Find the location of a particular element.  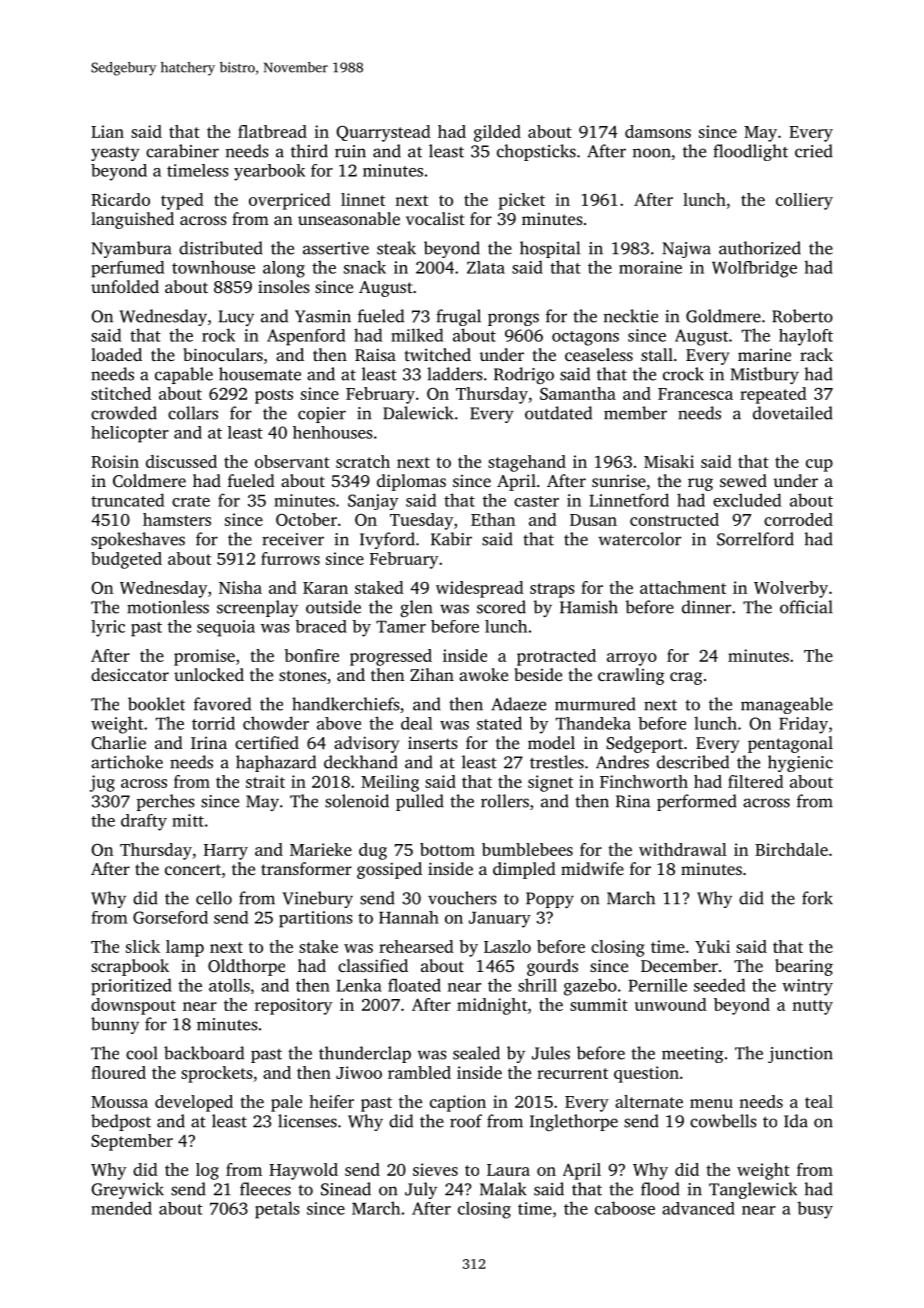

licenses is located at coordinates (307, 1121).
